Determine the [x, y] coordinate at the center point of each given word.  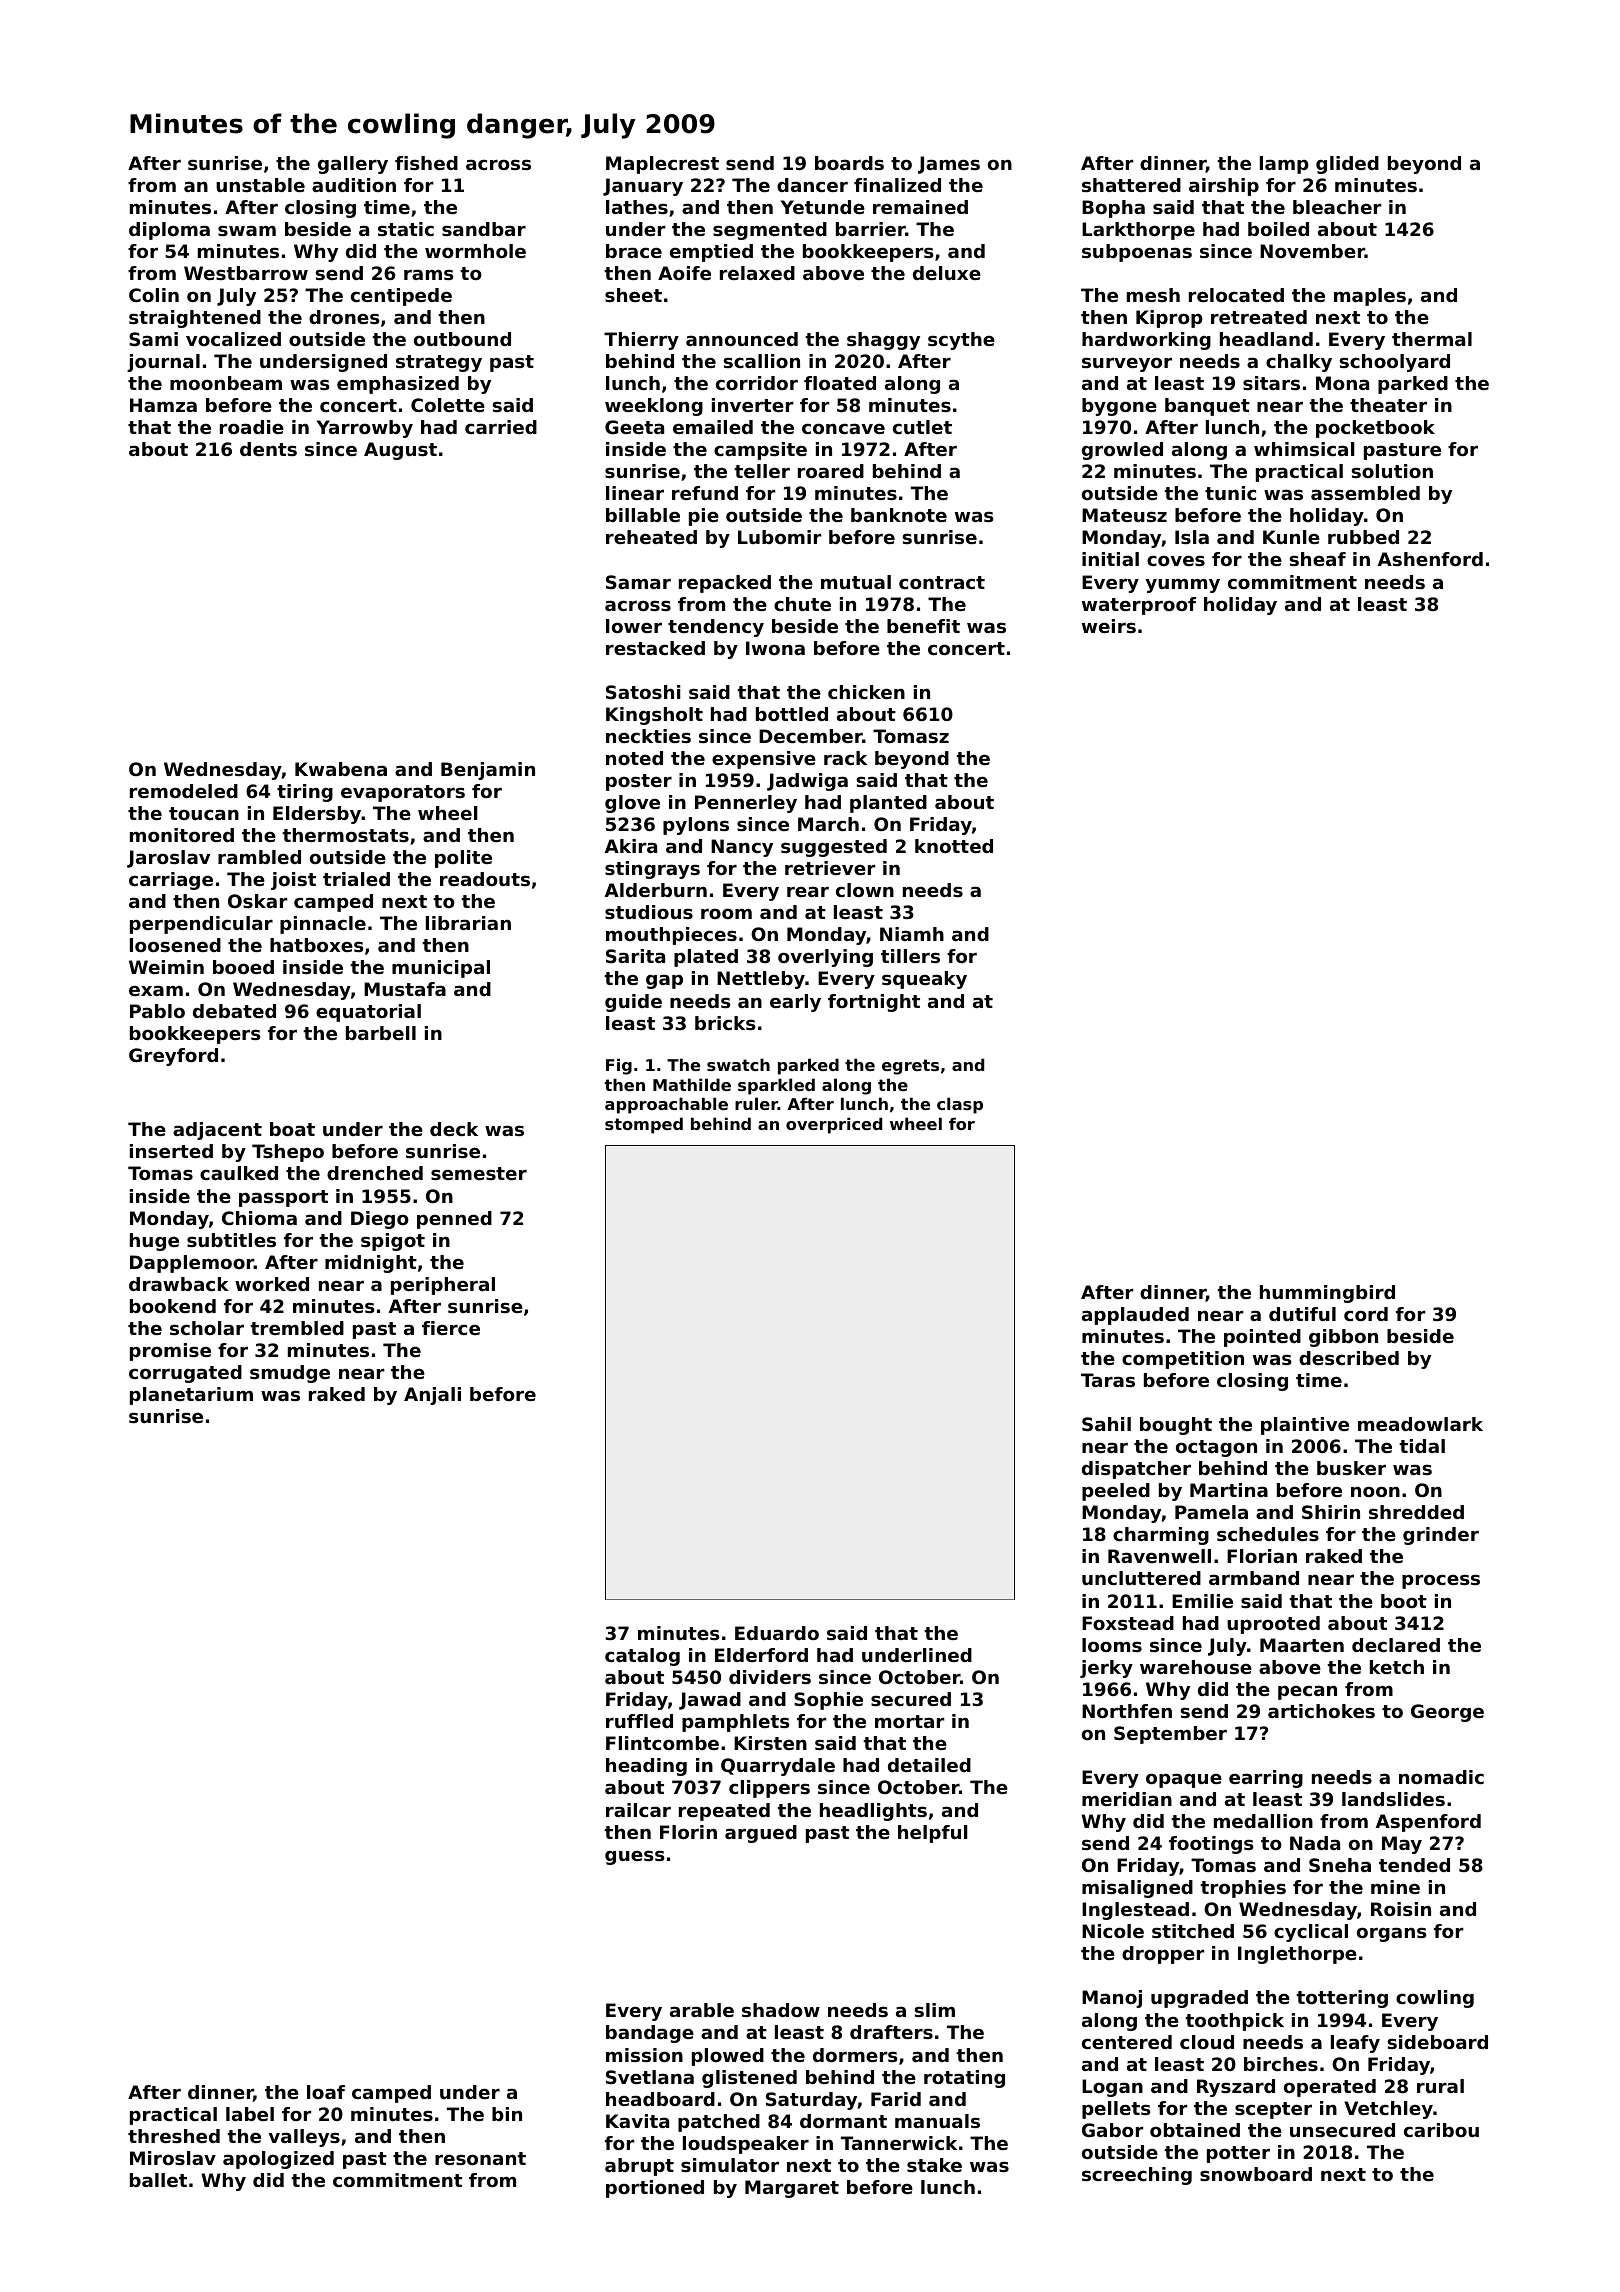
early [795, 1003]
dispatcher [1136, 1470]
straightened [195, 319]
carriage [171, 881]
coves [1176, 560]
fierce [451, 1328]
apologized [278, 2160]
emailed [713, 427]
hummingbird [1327, 1294]
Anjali [432, 1396]
